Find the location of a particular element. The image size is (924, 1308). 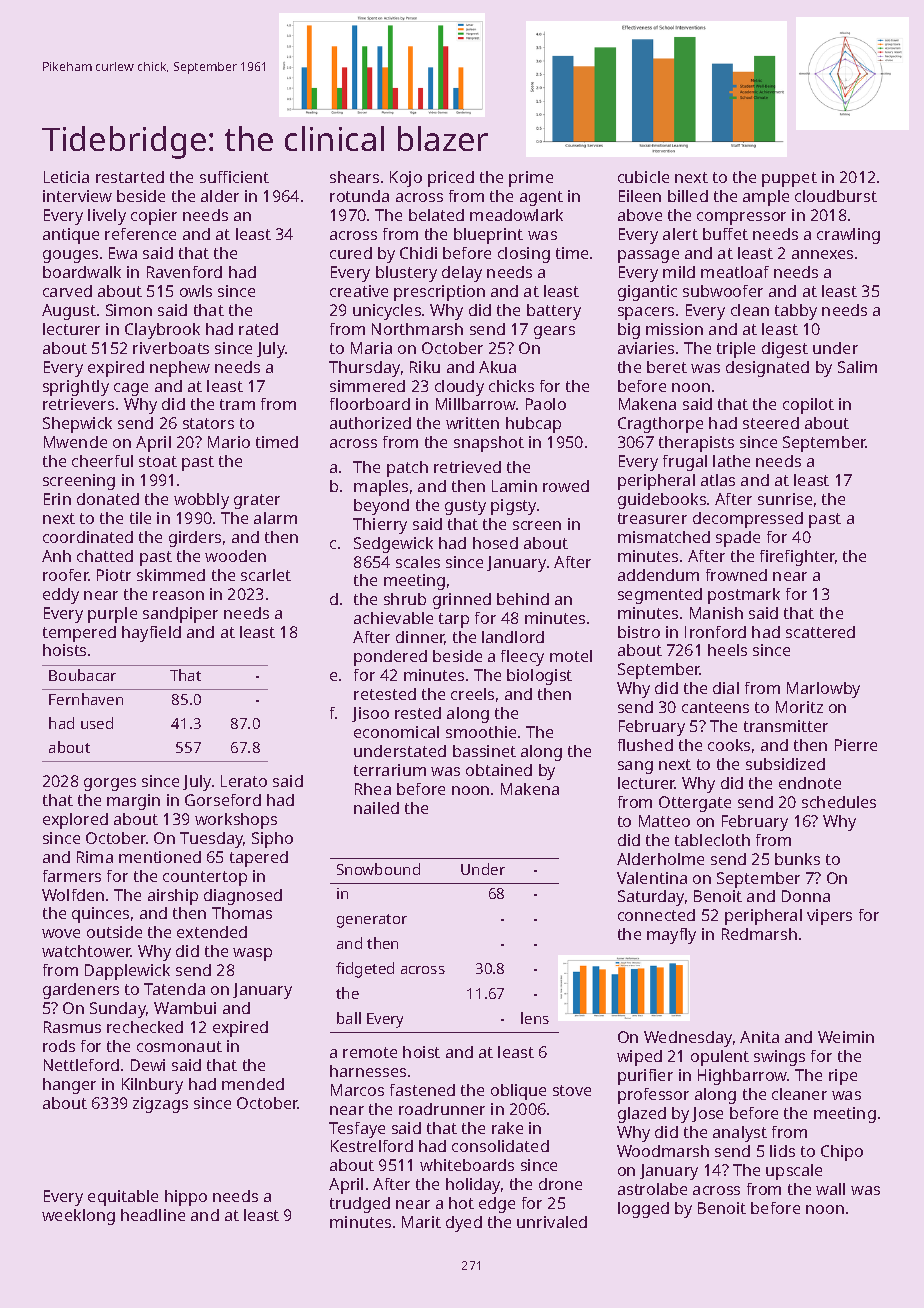

mentioned is located at coordinates (160, 857).
